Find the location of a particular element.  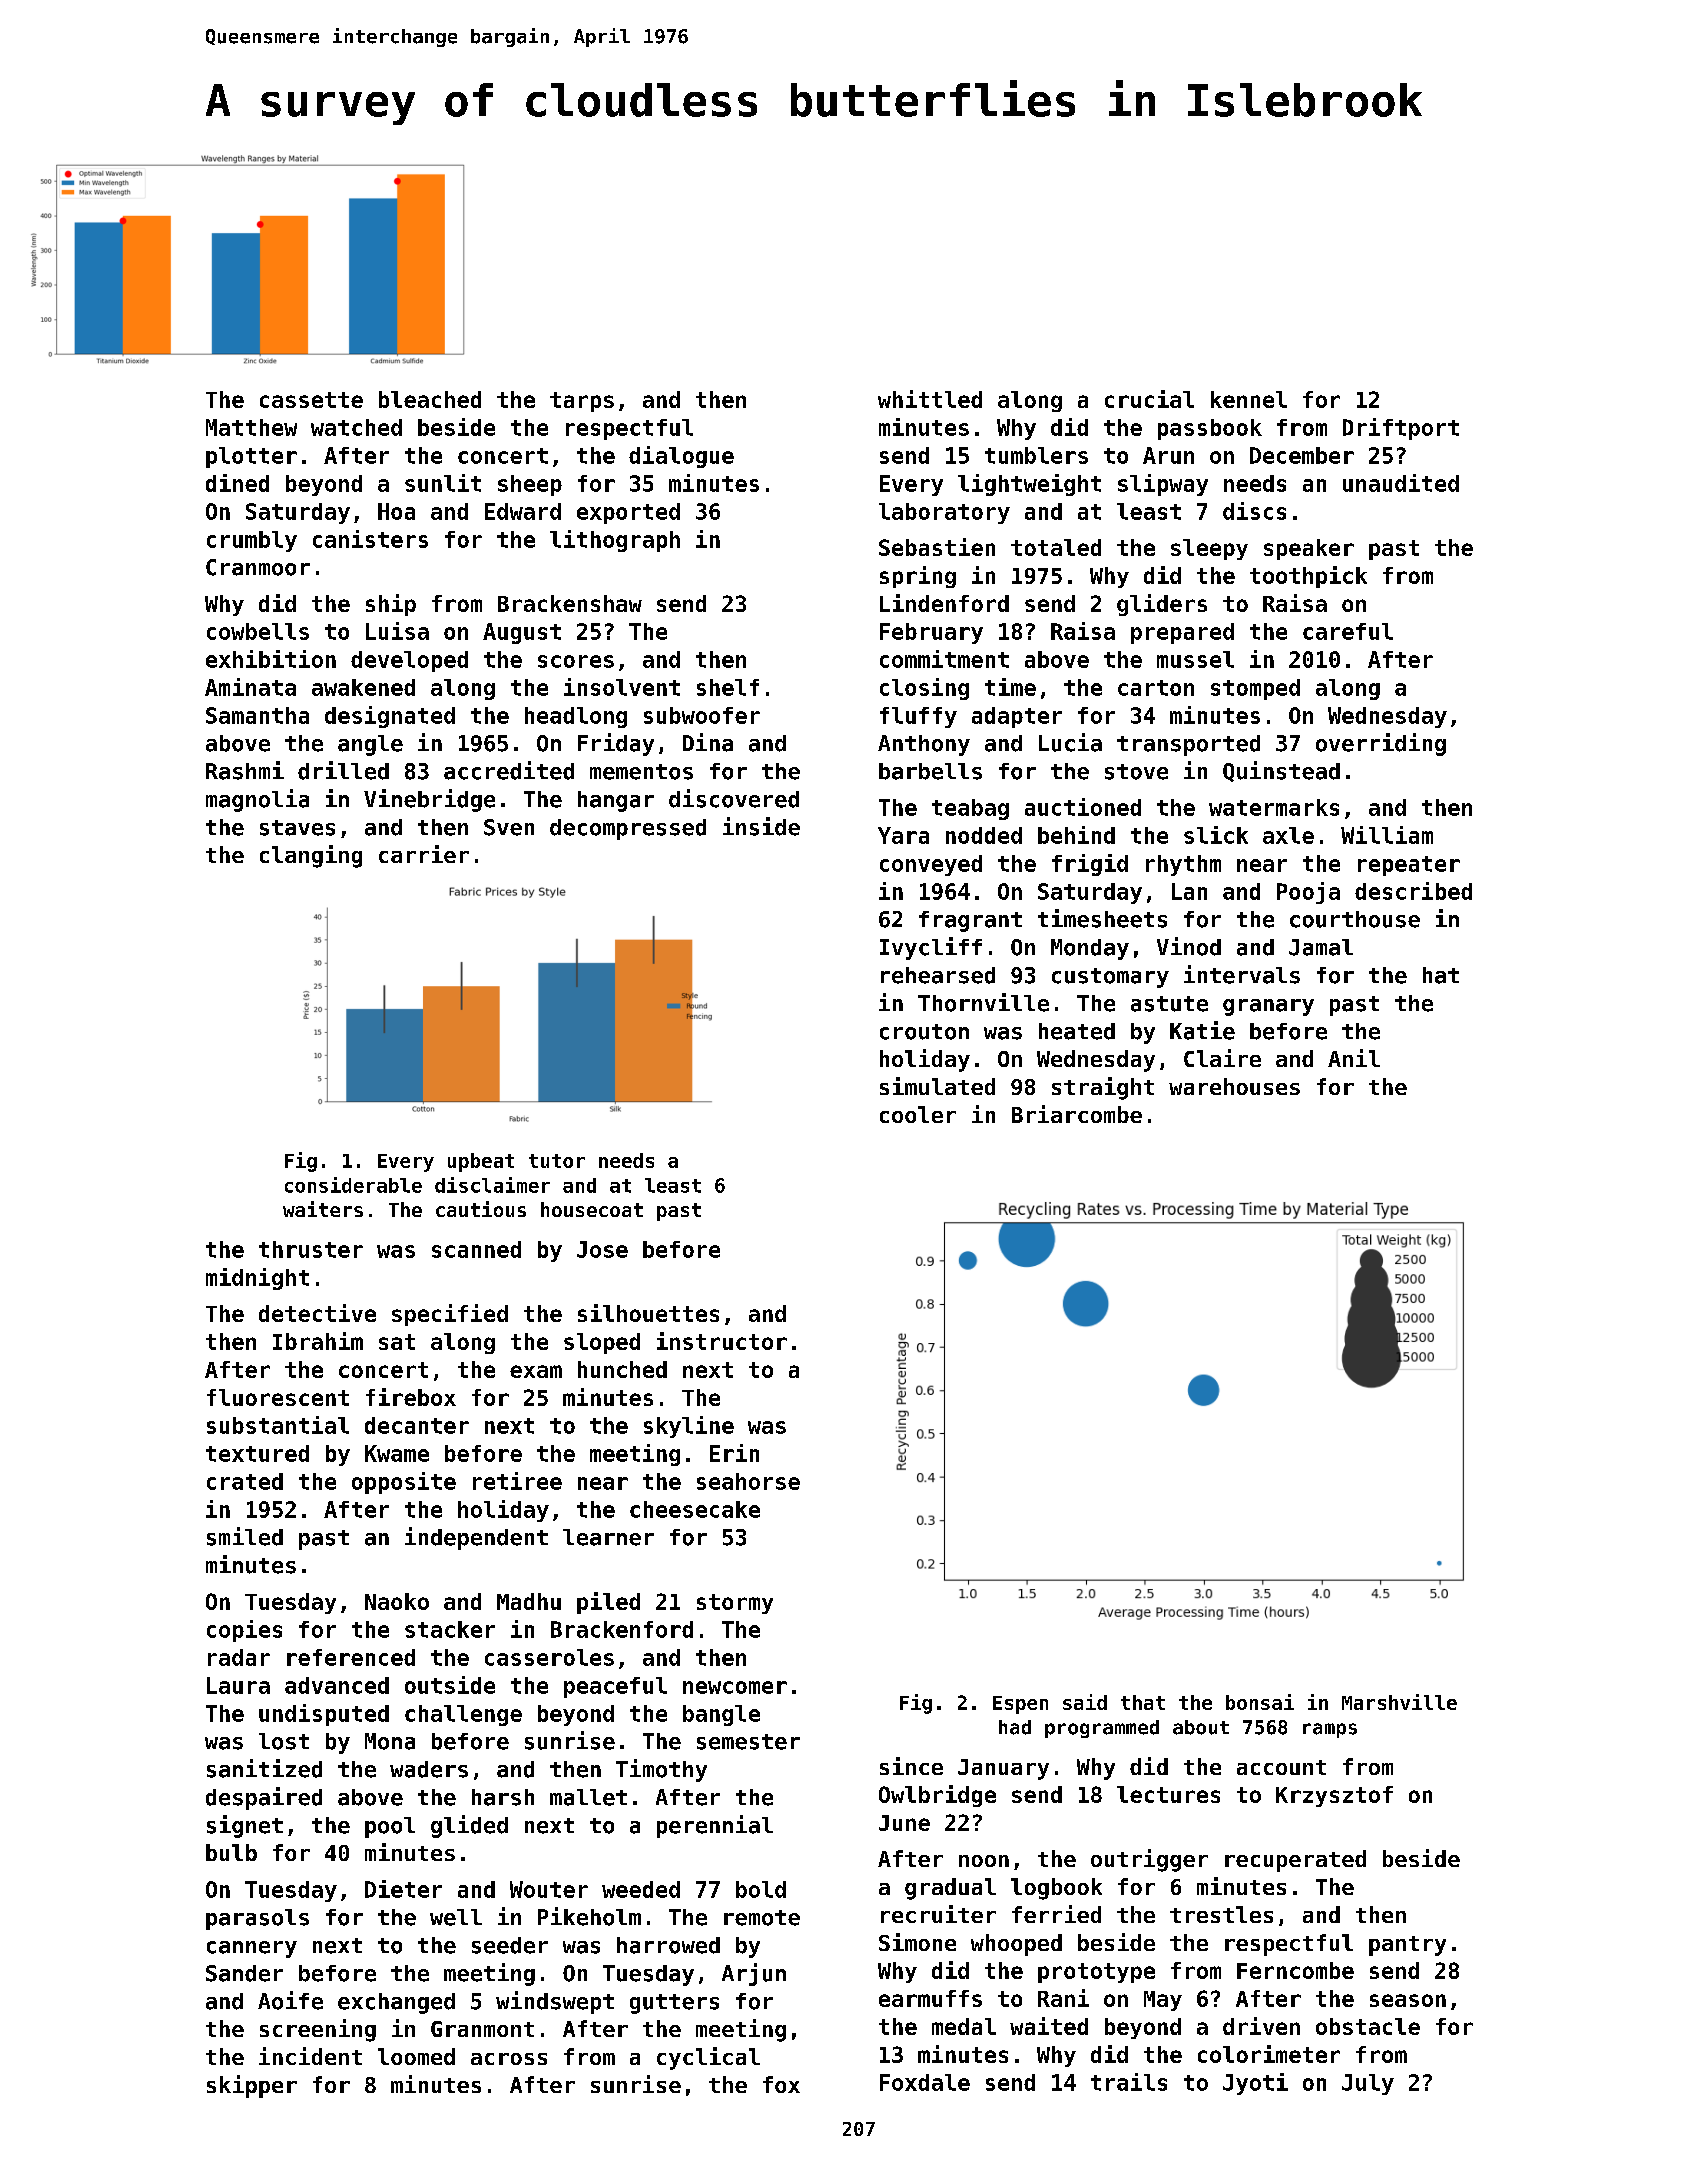

Anil is located at coordinates (1354, 1058).
